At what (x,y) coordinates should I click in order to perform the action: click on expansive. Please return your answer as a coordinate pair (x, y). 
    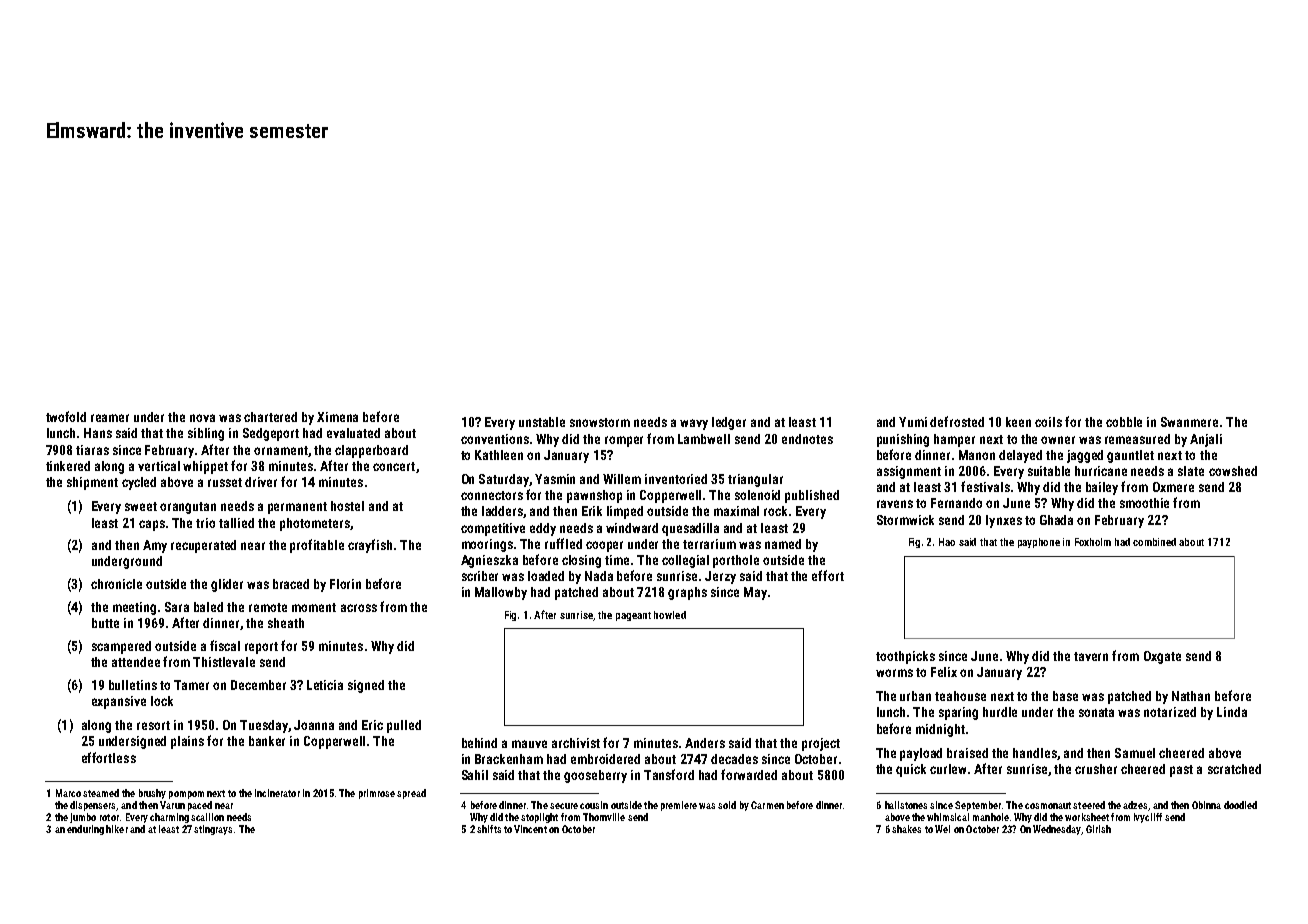
    Looking at the image, I should click on (119, 702).
